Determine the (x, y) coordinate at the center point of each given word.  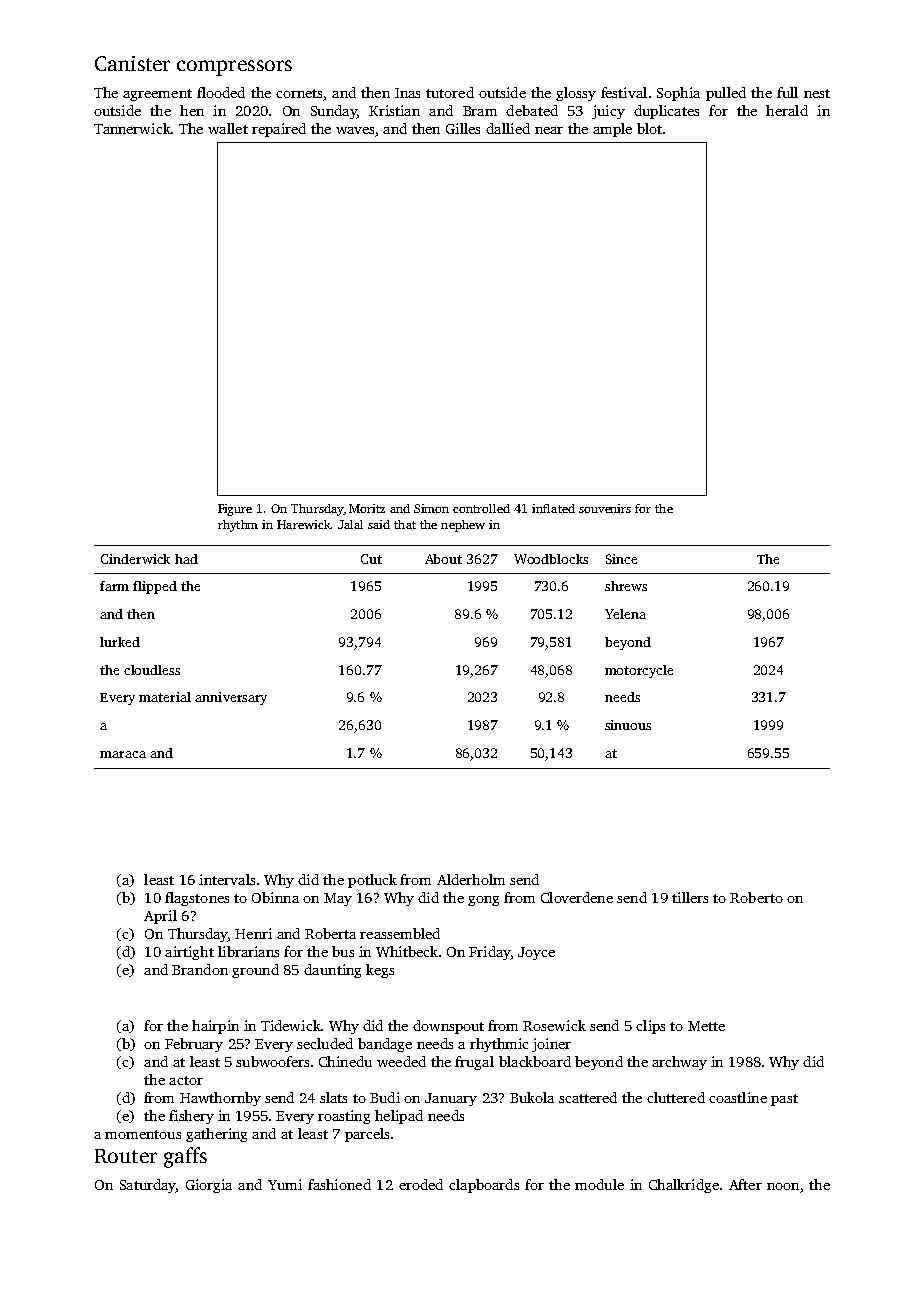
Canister (132, 63)
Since (621, 559)
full (787, 92)
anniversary (231, 698)
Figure (235, 510)
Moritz (367, 508)
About (443, 559)
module (599, 1184)
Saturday (148, 1186)
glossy (576, 94)
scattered (588, 1097)
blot (649, 128)
